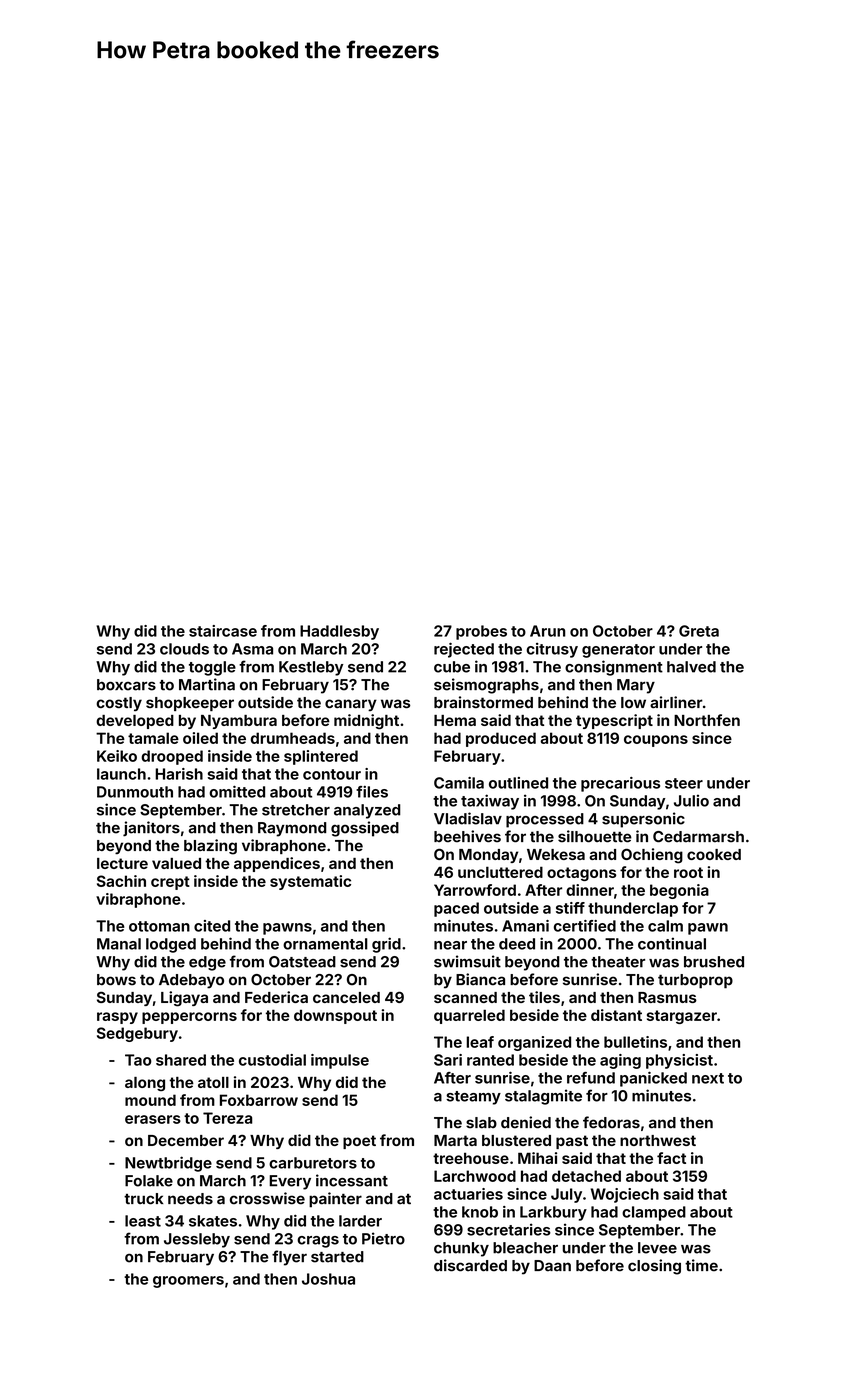 The width and height of the screenshot is (849, 1400). I want to click on typescript, so click(614, 721).
